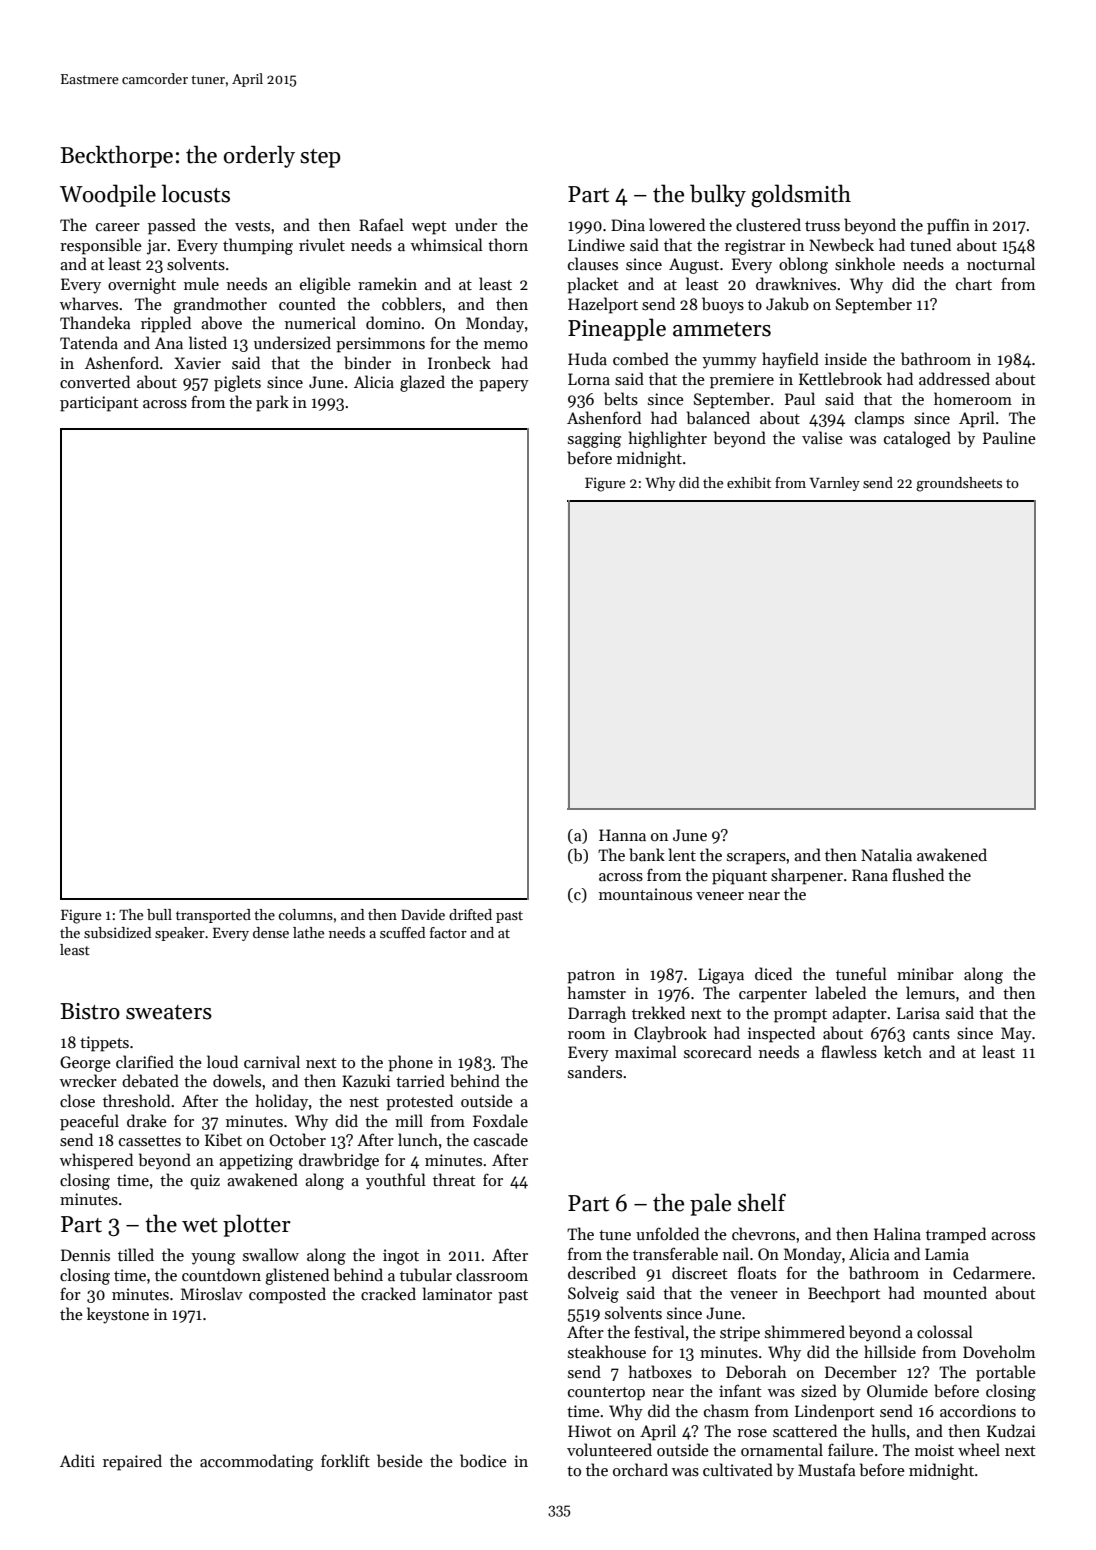 The height and width of the image is (1550, 1096). I want to click on overnight, so click(142, 285).
